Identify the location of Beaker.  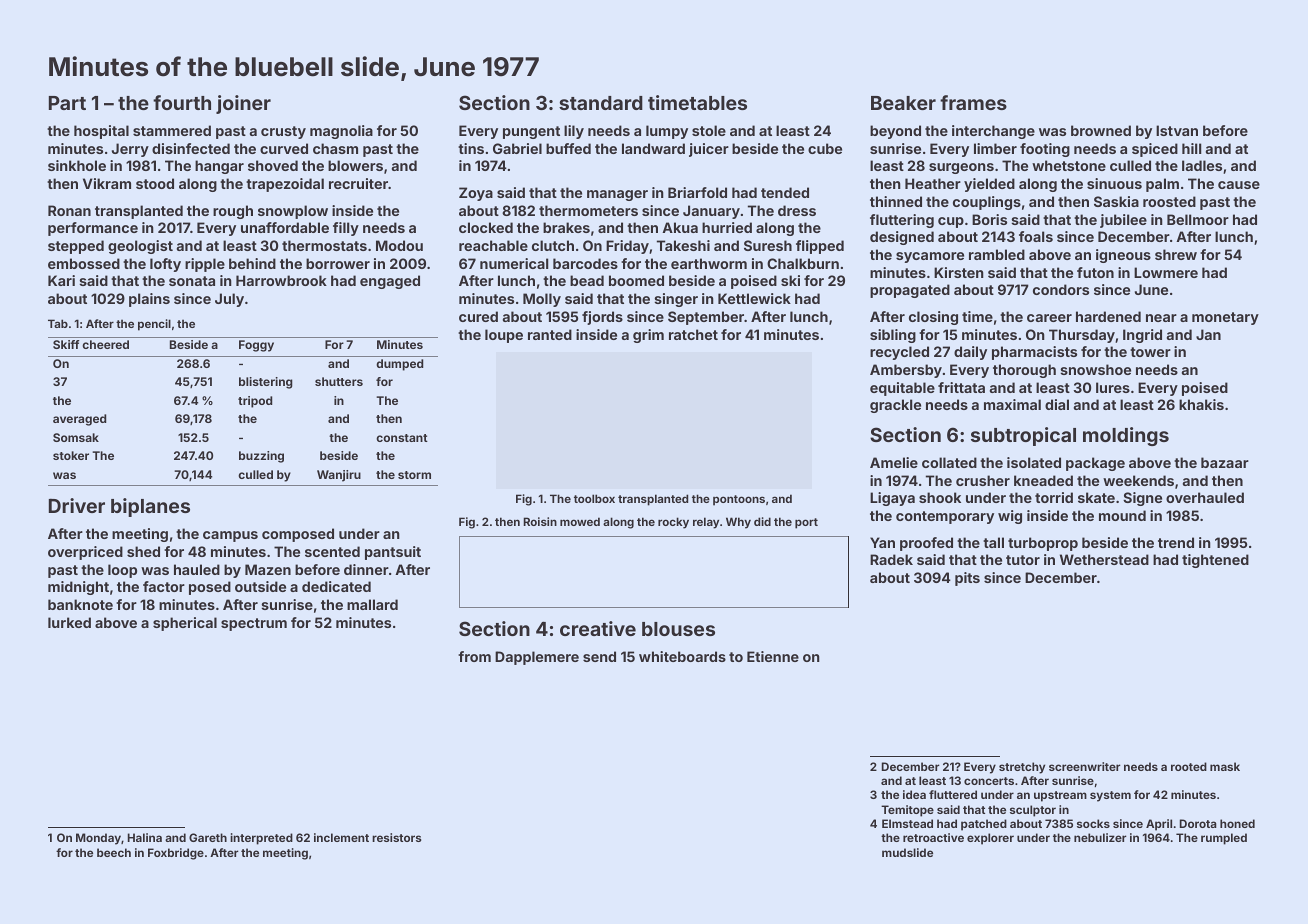
(903, 103).
